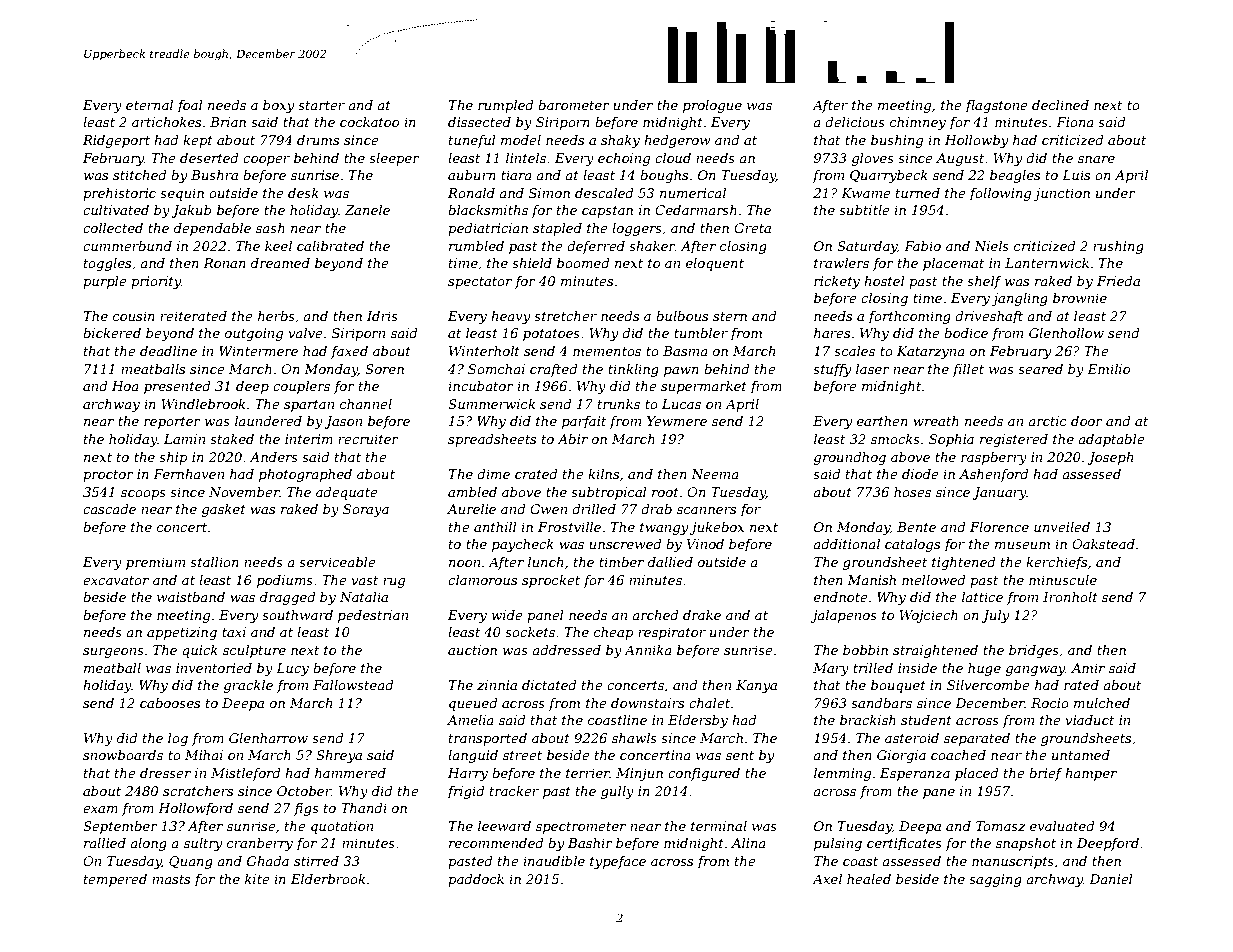 The height and width of the document is (952, 1233). Describe the element at coordinates (149, 105) in the document. I see `eternal` at that location.
